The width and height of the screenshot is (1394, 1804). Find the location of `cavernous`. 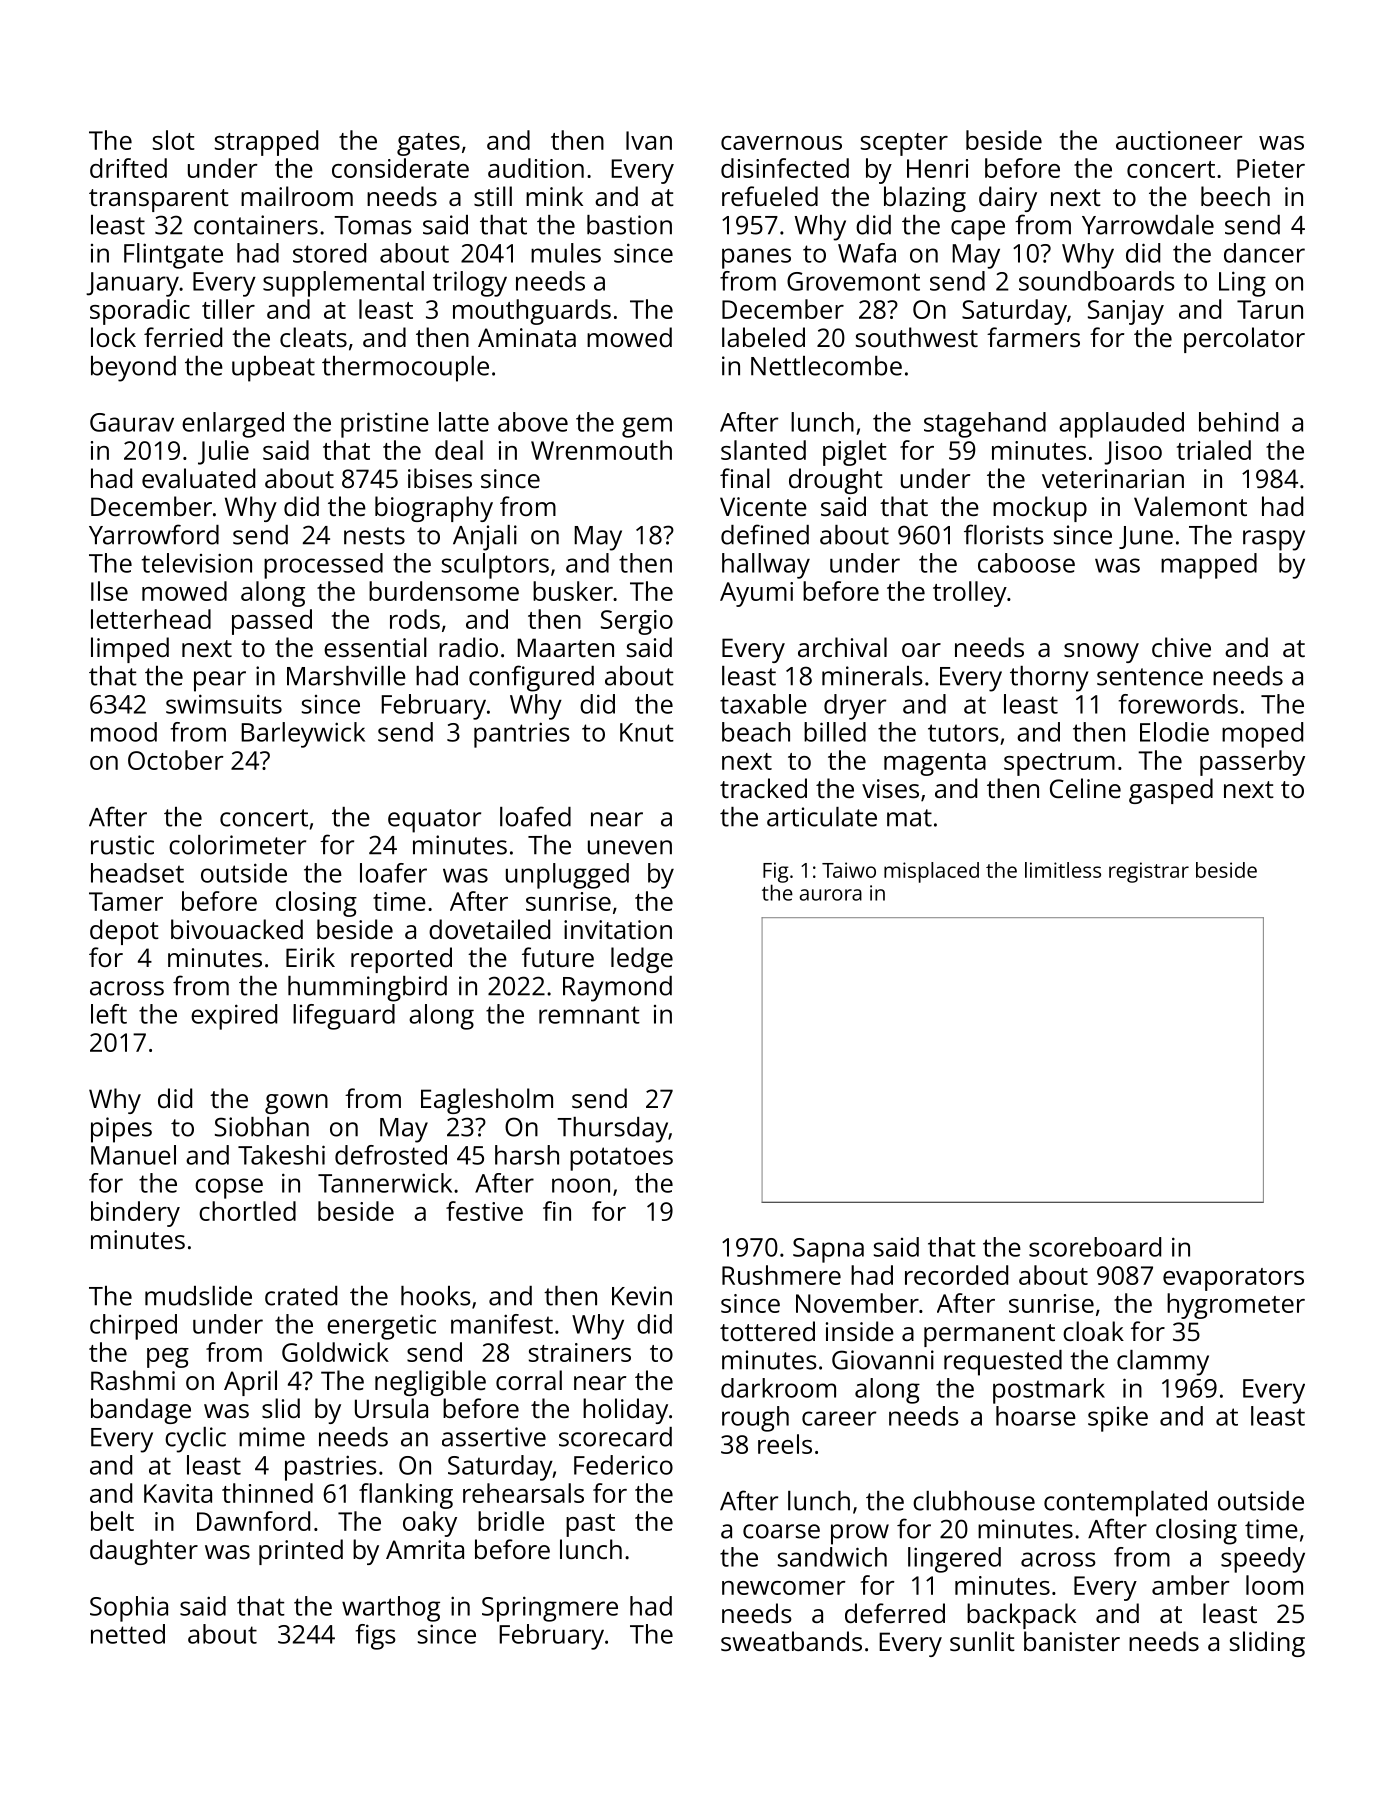

cavernous is located at coordinates (781, 143).
